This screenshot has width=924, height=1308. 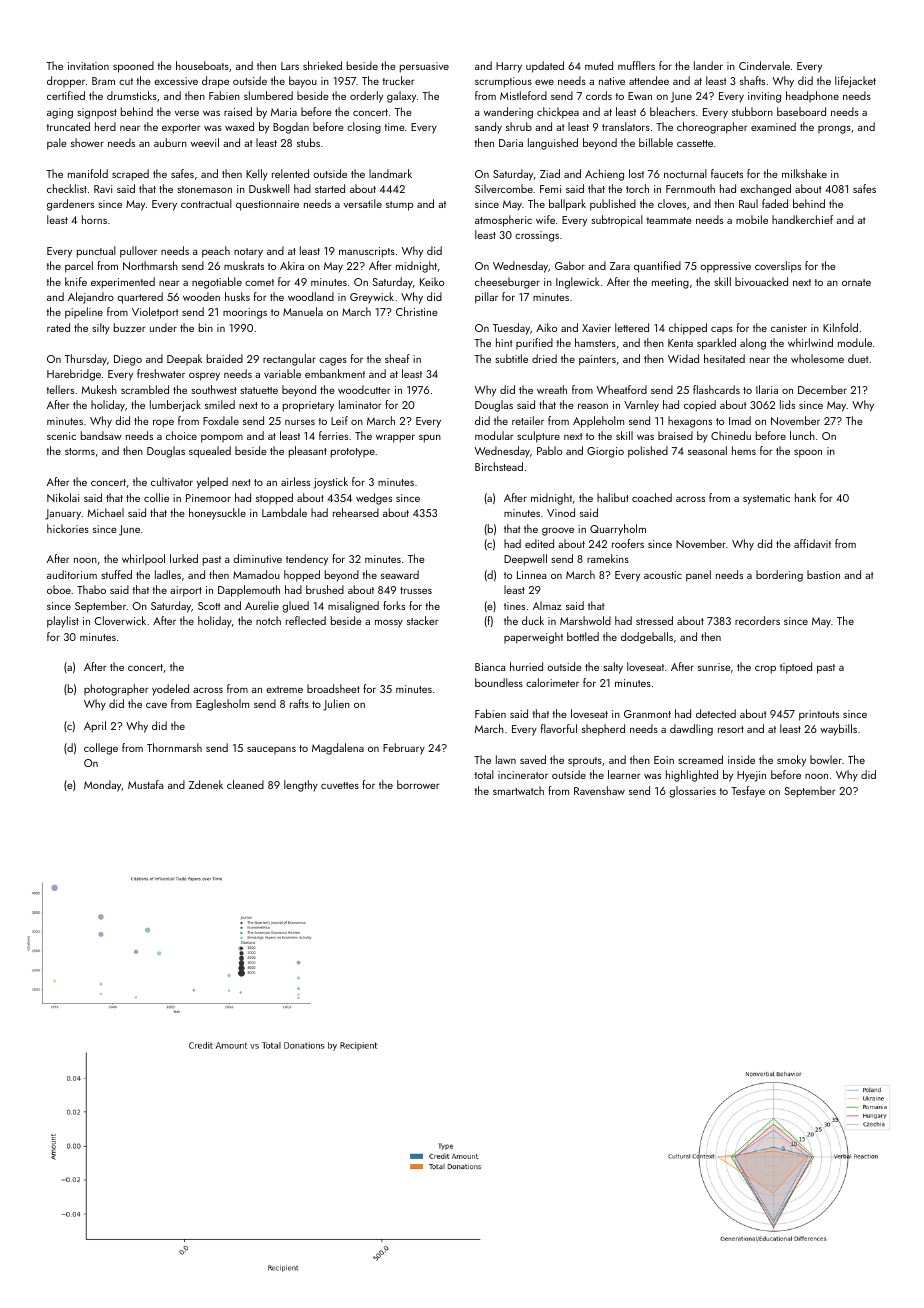 What do you see at coordinates (559, 728) in the screenshot?
I see `flavorful` at bounding box center [559, 728].
